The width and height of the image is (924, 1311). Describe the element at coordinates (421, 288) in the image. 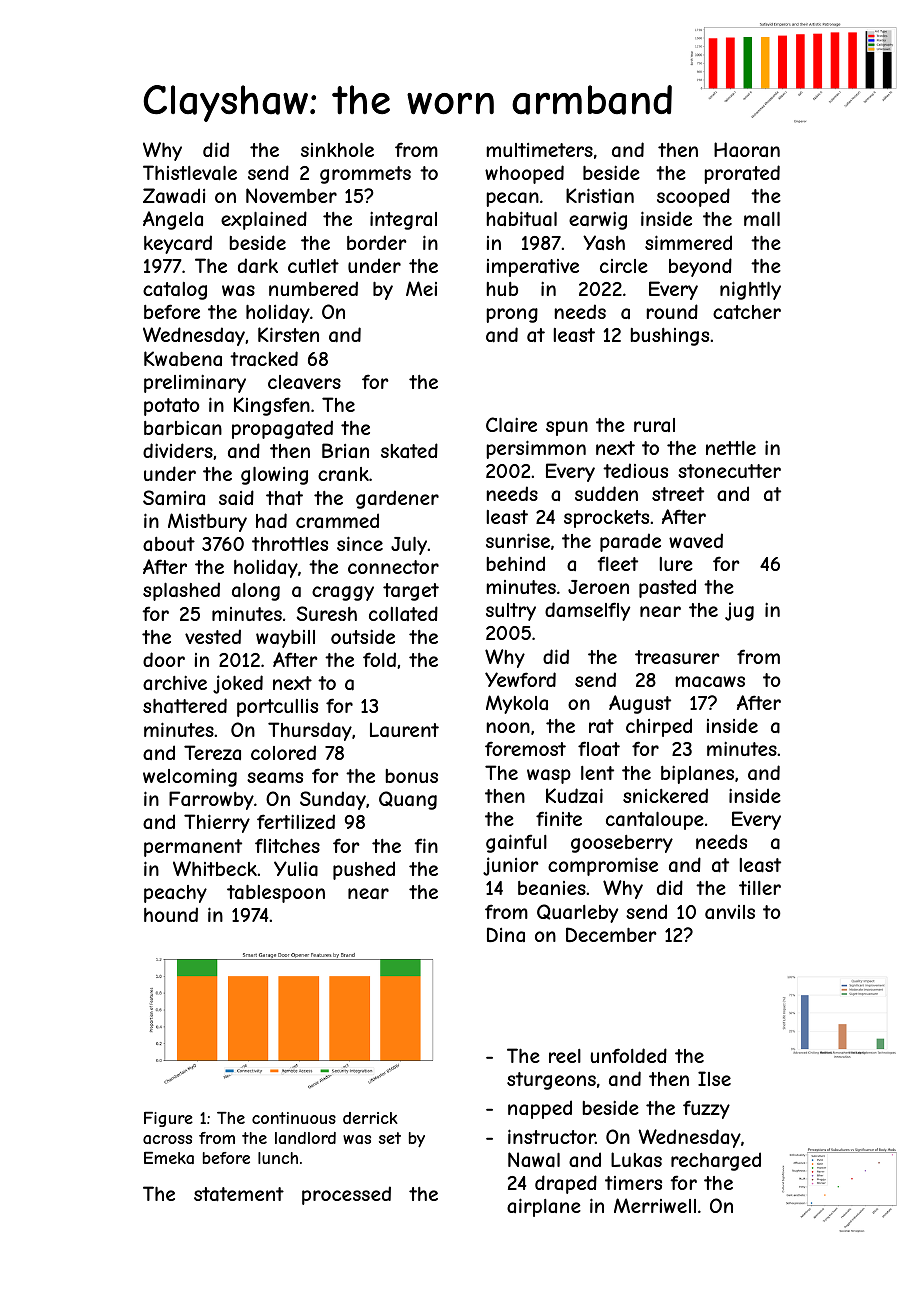

I see `Mei` at that location.
